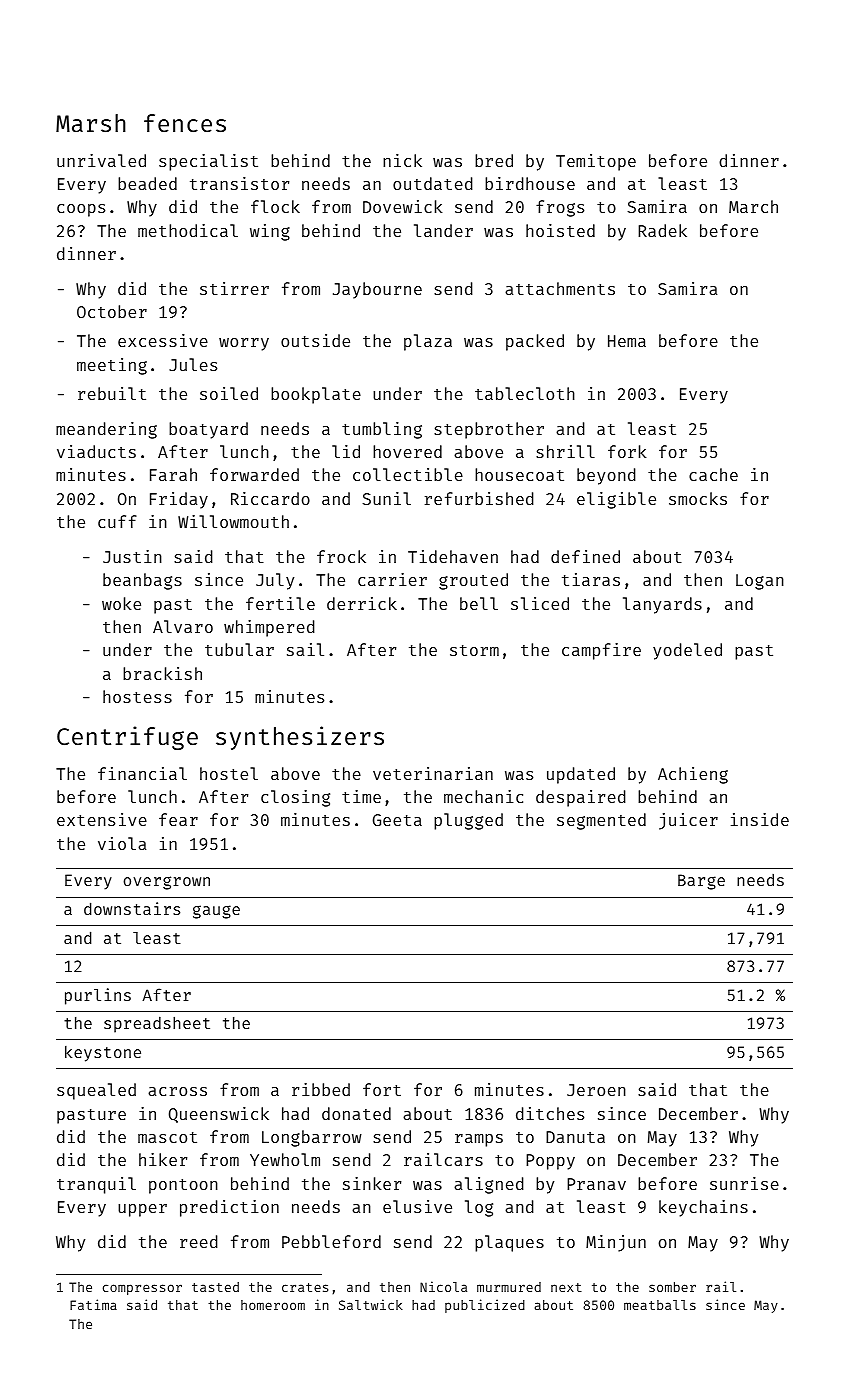 This screenshot has height=1400, width=849. What do you see at coordinates (402, 206) in the screenshot?
I see `Dovewick` at bounding box center [402, 206].
